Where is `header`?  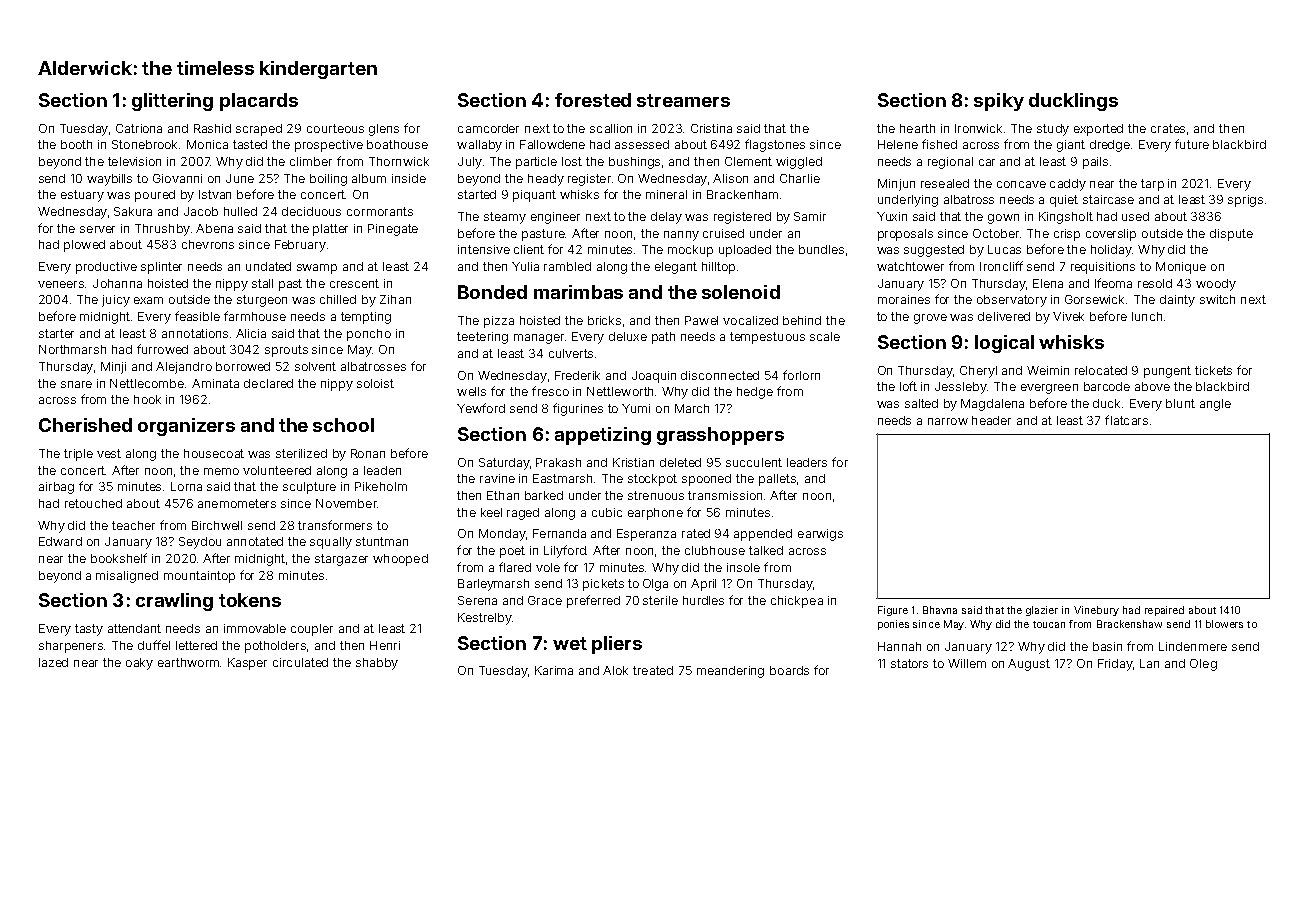
header is located at coordinates (991, 420).
